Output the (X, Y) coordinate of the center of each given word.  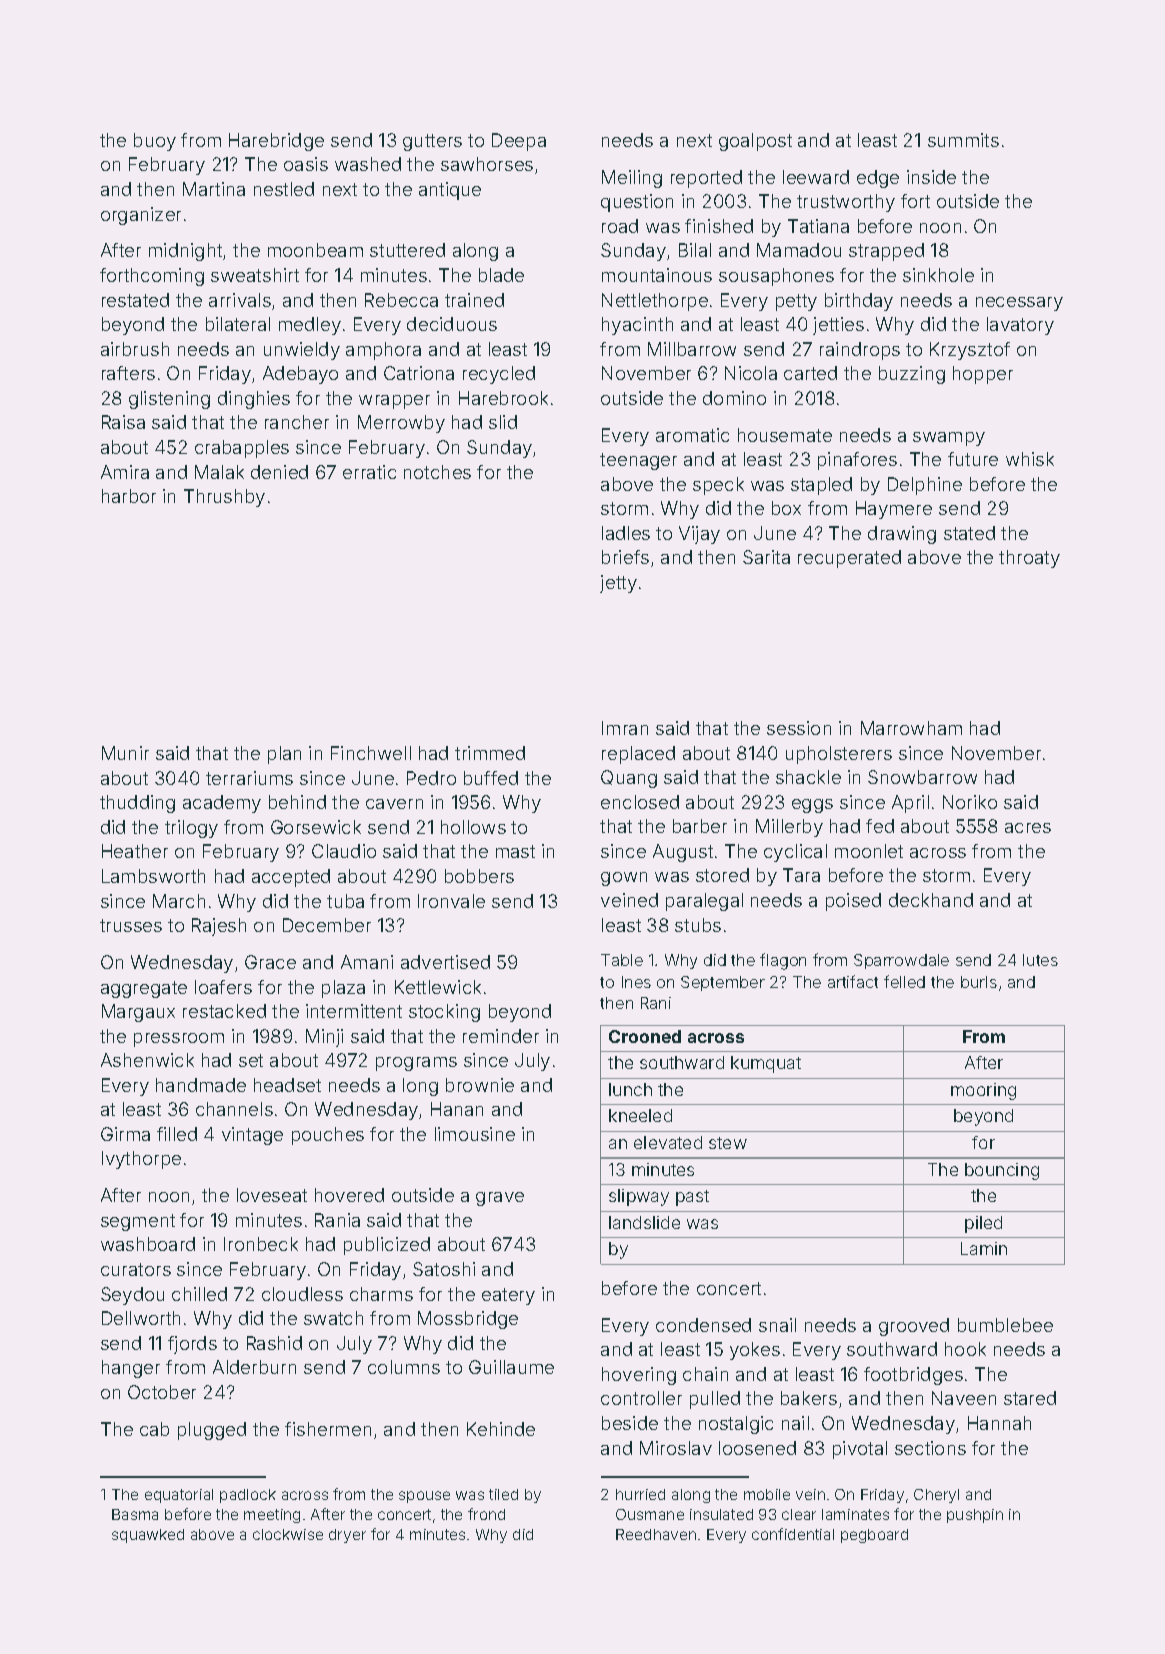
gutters (432, 142)
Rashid (274, 1343)
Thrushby (224, 498)
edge (878, 179)
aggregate (144, 989)
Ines (636, 982)
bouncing (1002, 1171)
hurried (640, 1494)
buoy (155, 142)
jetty (618, 584)
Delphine (925, 486)
